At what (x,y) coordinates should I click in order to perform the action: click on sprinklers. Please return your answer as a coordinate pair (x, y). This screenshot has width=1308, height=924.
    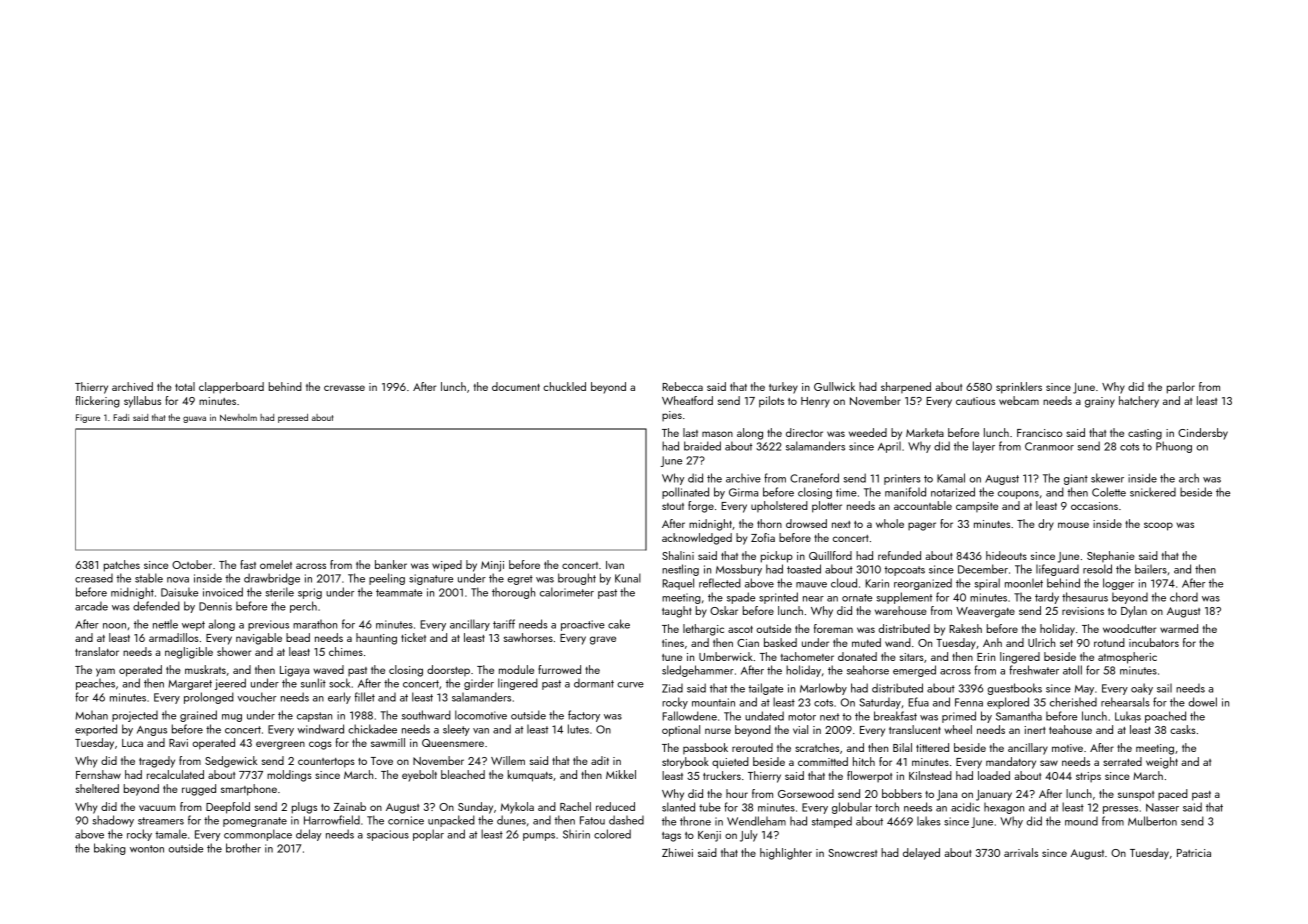
    Looking at the image, I should click on (1019, 388).
